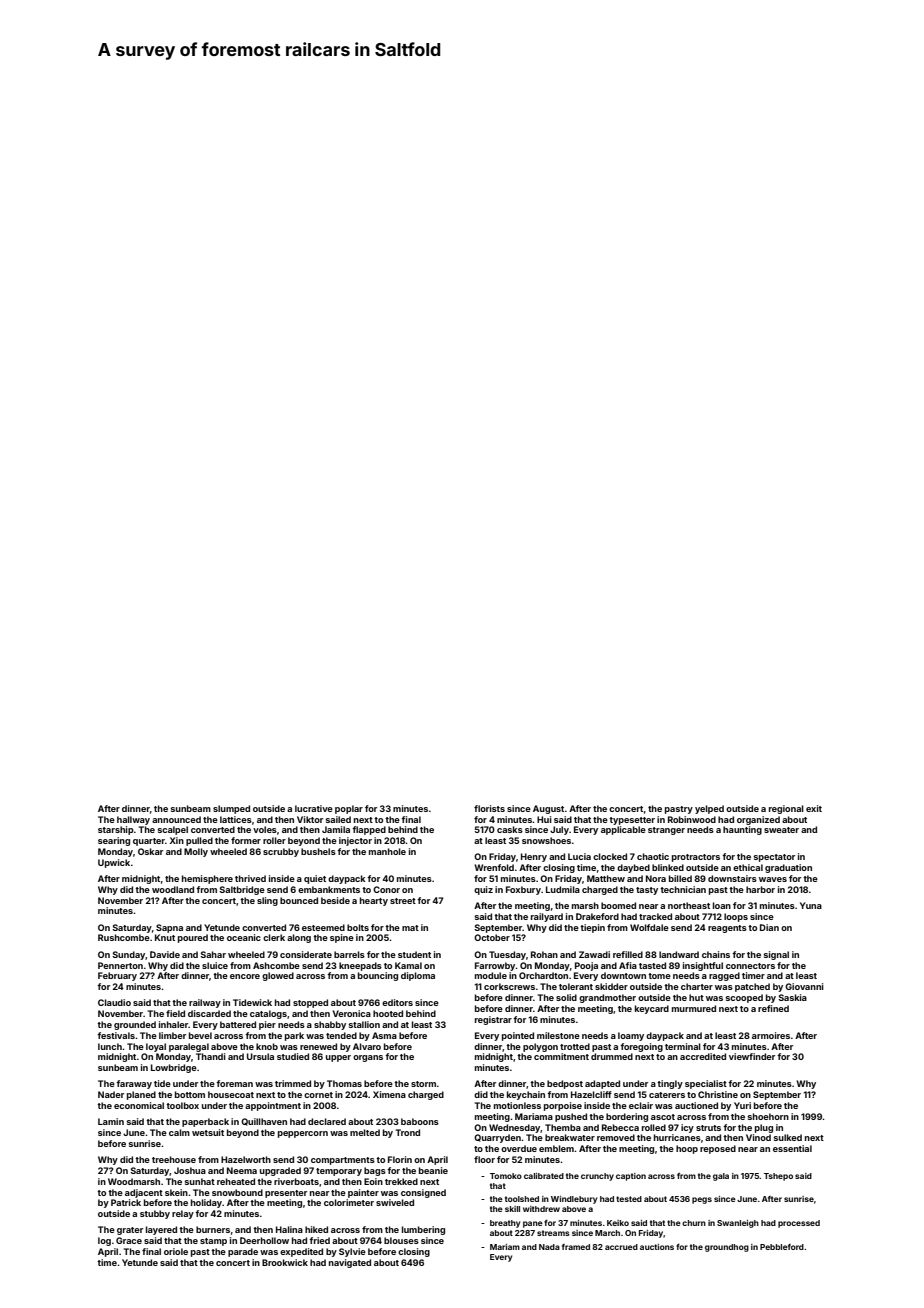 The width and height of the image is (924, 1308). I want to click on Pebbleford, so click(782, 1247).
